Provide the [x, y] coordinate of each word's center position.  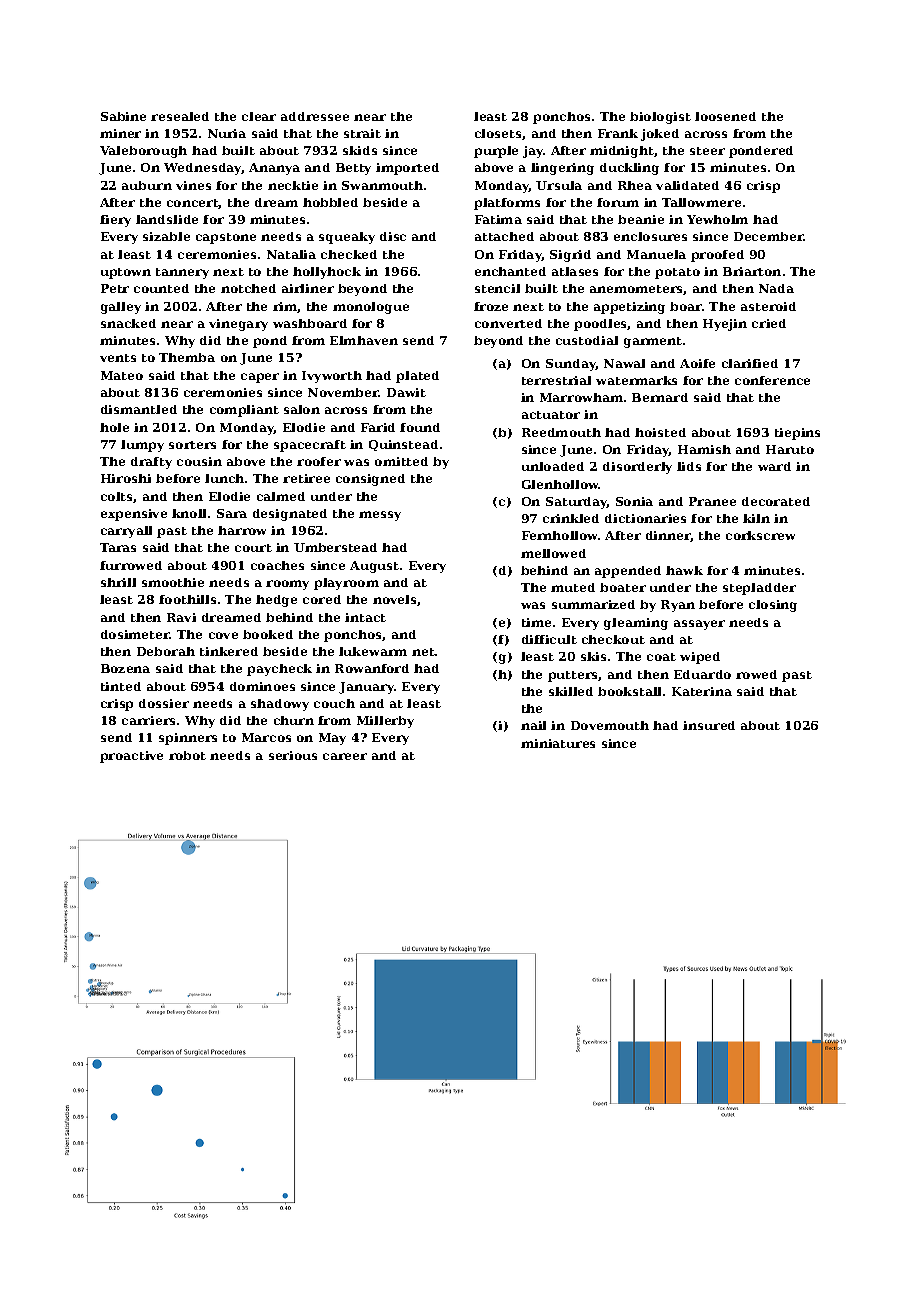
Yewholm [717, 219]
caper [260, 378]
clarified [750, 363]
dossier [164, 703]
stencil [497, 288]
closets [498, 133]
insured [709, 725]
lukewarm [373, 651]
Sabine [123, 116]
